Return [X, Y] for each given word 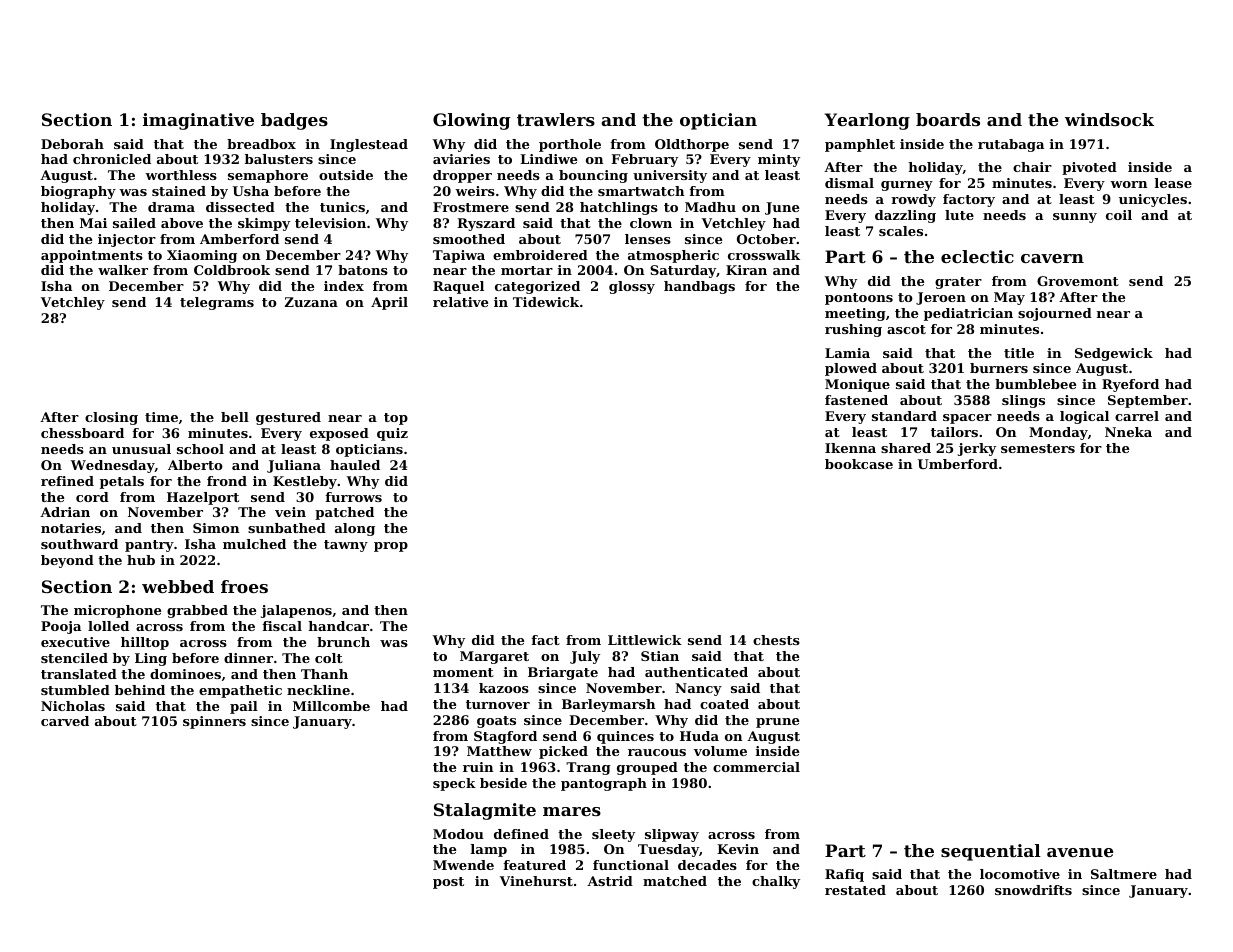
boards [948, 119]
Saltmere [1124, 874]
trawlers [556, 119]
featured [534, 865]
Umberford [958, 464]
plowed [851, 369]
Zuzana [311, 302]
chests [776, 640]
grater [958, 283]
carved [65, 721]
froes [244, 586]
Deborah [72, 144]
